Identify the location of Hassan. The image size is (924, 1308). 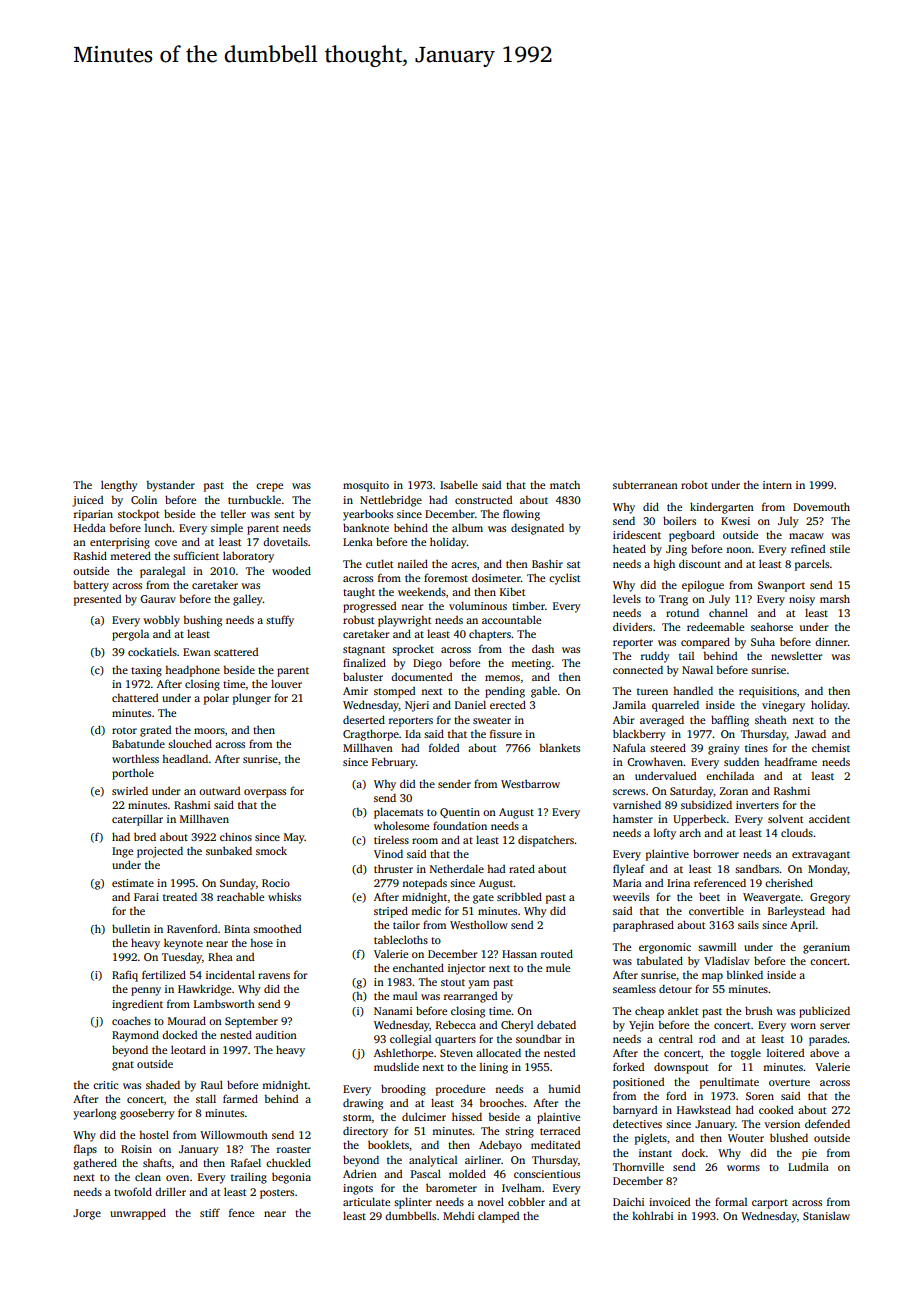
(519, 954).
